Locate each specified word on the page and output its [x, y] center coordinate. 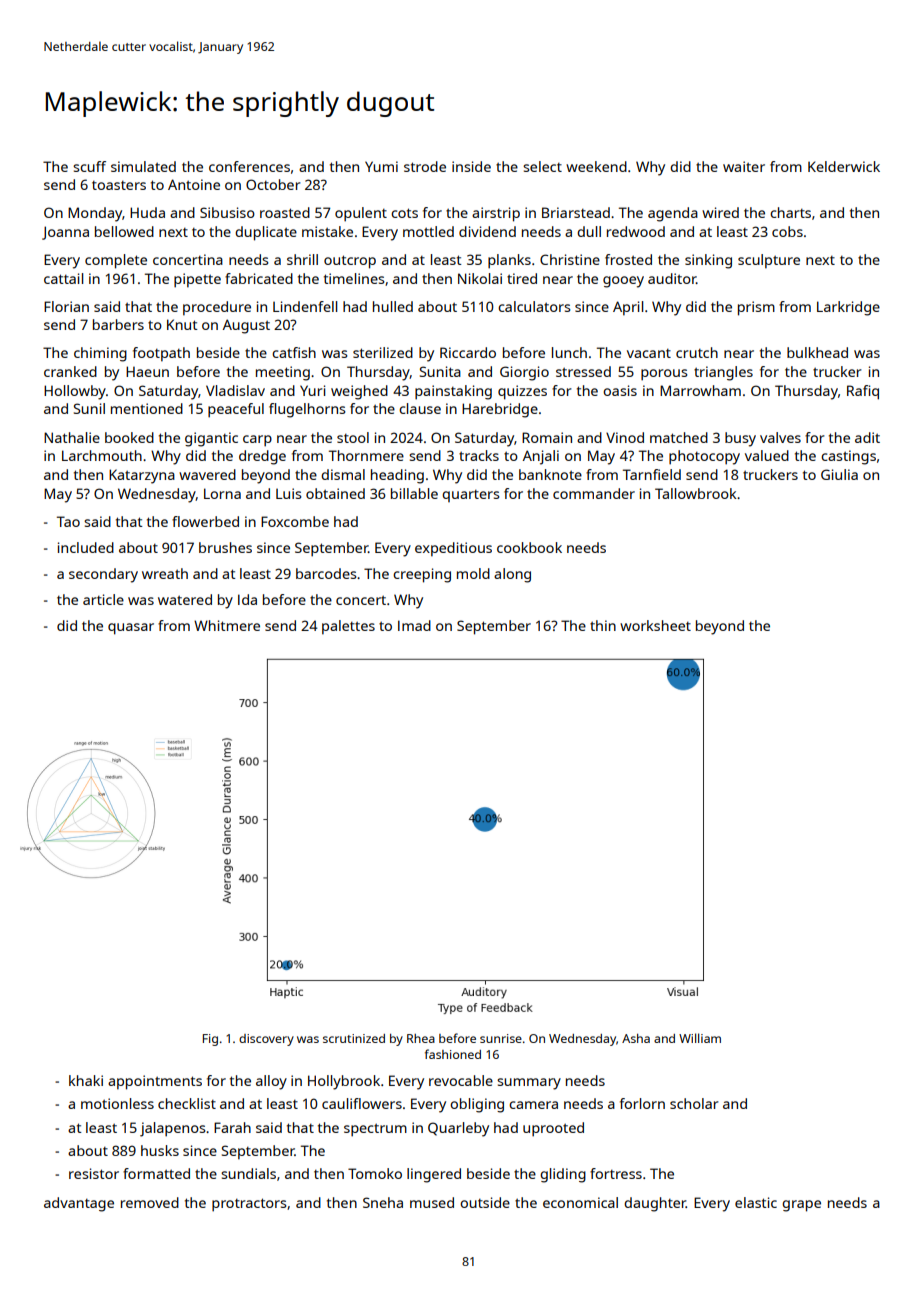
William [700, 1038]
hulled [393, 306]
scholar [694, 1103]
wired [720, 212]
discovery [266, 1040]
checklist [187, 1103]
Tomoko [375, 1173]
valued [767, 455]
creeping [422, 575]
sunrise [501, 1038]
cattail [63, 278]
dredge [262, 457]
